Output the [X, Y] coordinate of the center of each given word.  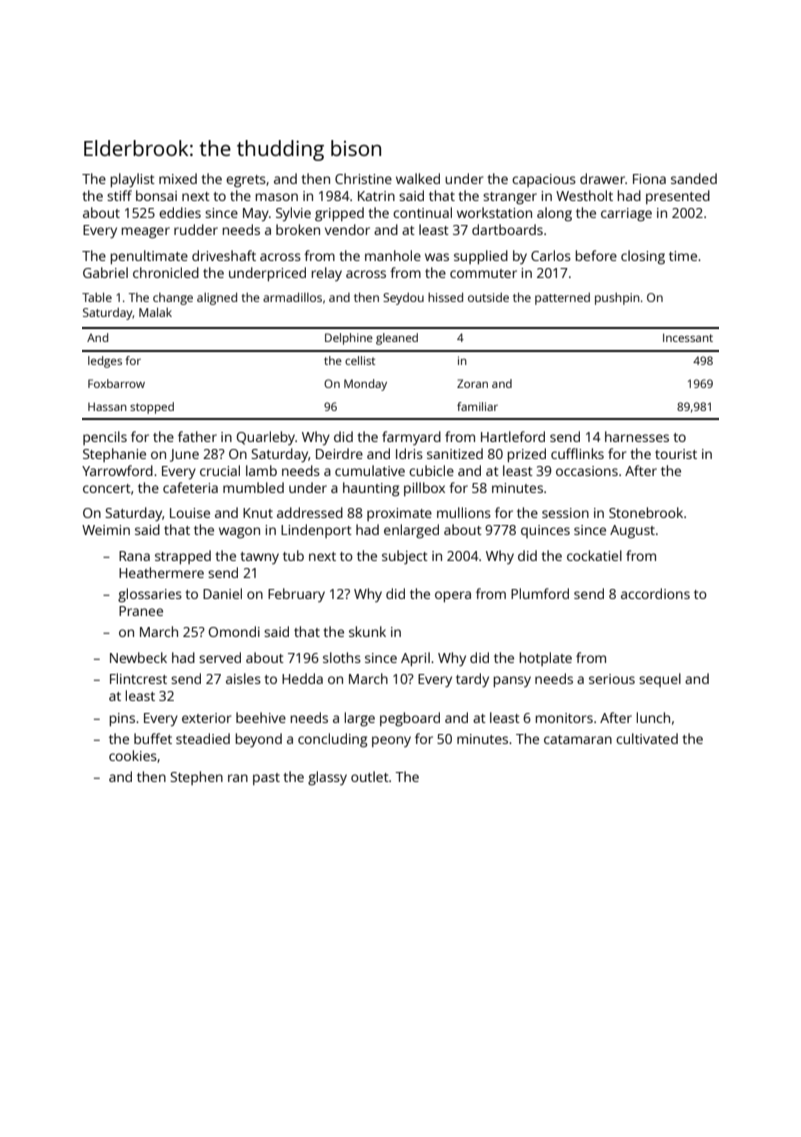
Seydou [403, 299]
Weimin [106, 530]
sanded [694, 178]
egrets [246, 181]
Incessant [688, 337]
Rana [134, 556]
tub [293, 555]
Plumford [540, 593]
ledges [105, 362]
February [296, 595]
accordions [655, 593]
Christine [363, 178]
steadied [203, 738]
